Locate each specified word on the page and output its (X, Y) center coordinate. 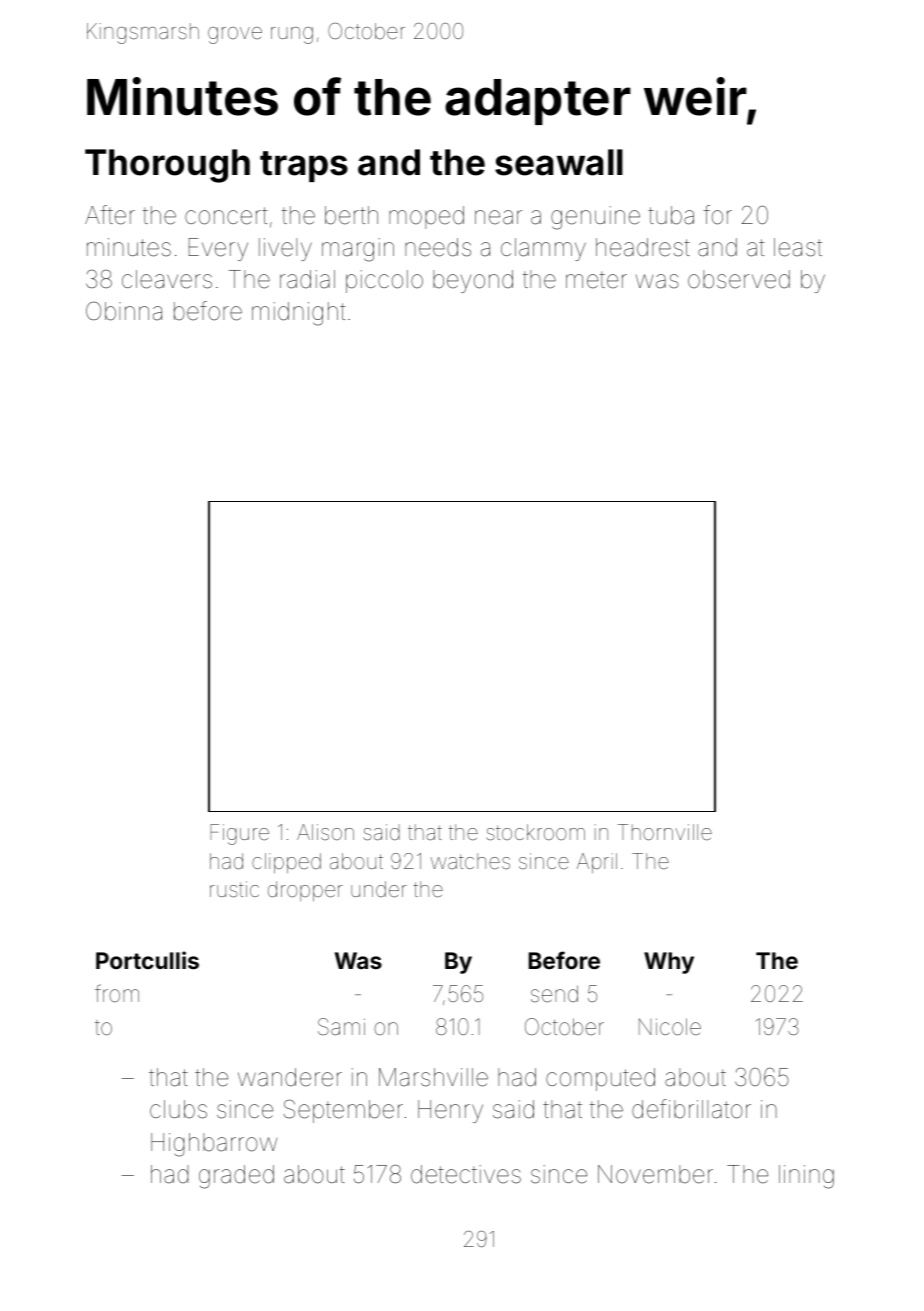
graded (236, 1177)
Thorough (167, 166)
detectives (466, 1174)
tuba (671, 215)
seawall (559, 162)
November (655, 1174)
